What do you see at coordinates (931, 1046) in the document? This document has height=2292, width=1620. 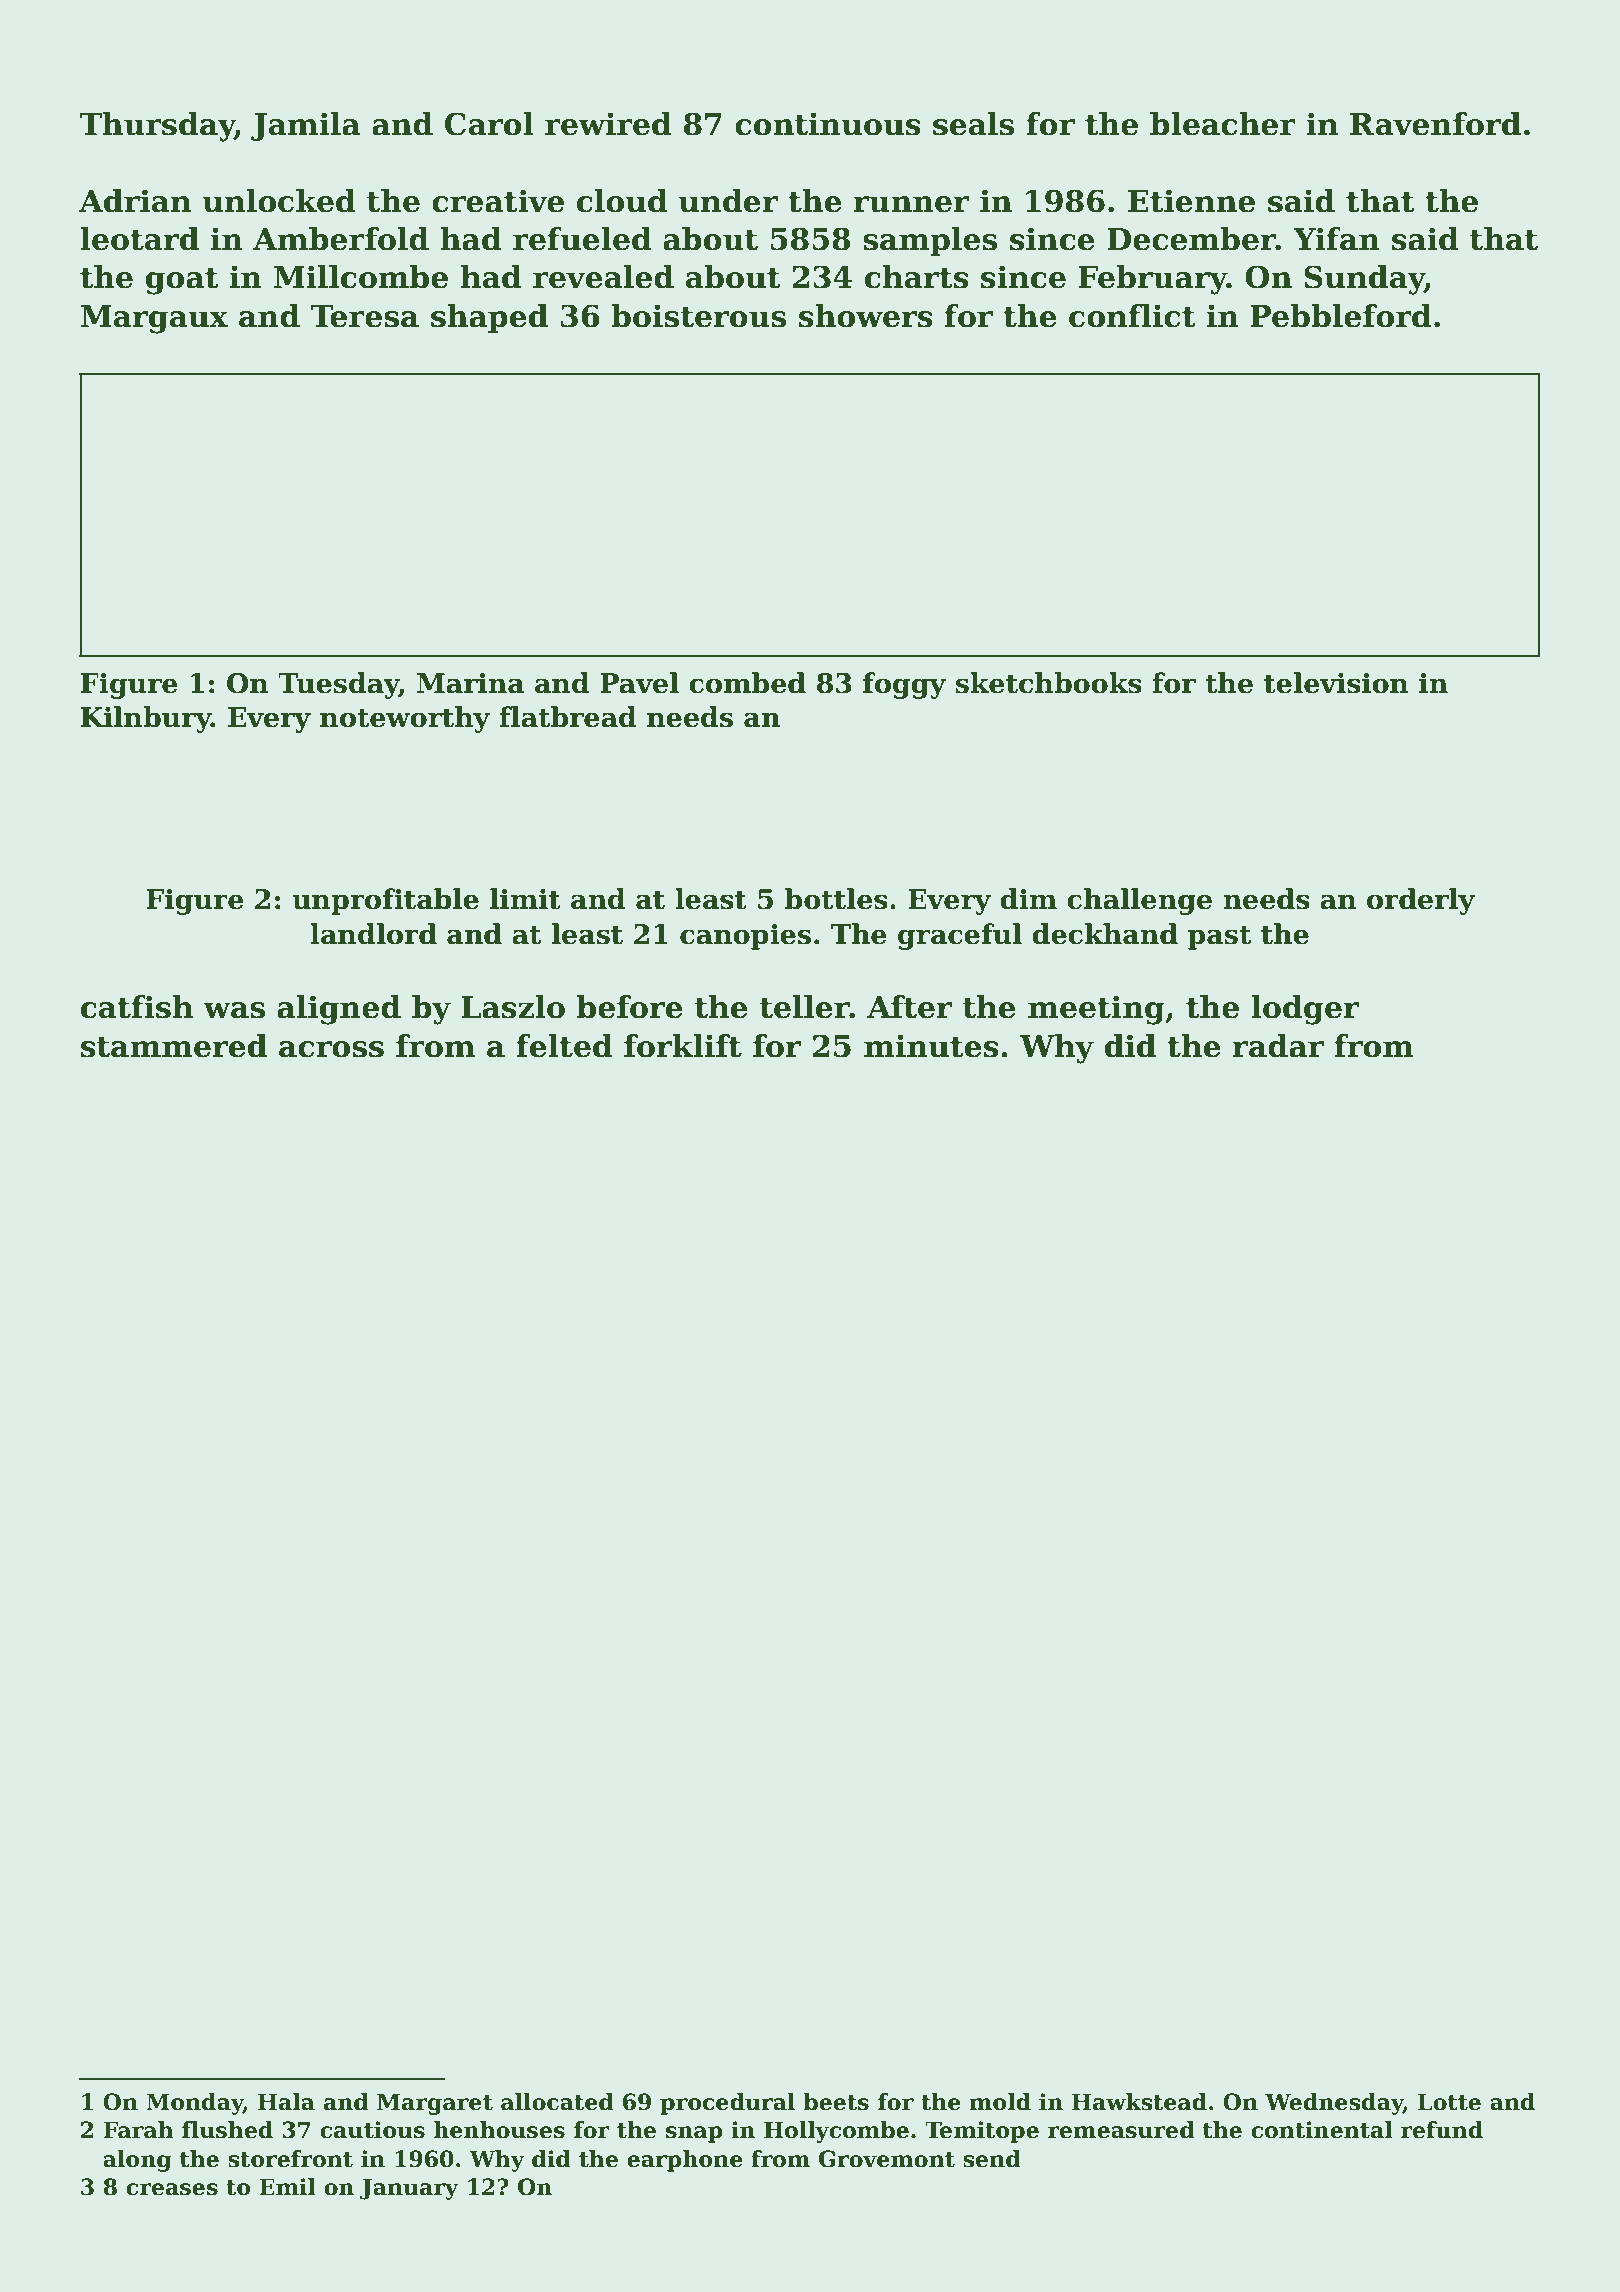 I see `minutes` at bounding box center [931, 1046].
